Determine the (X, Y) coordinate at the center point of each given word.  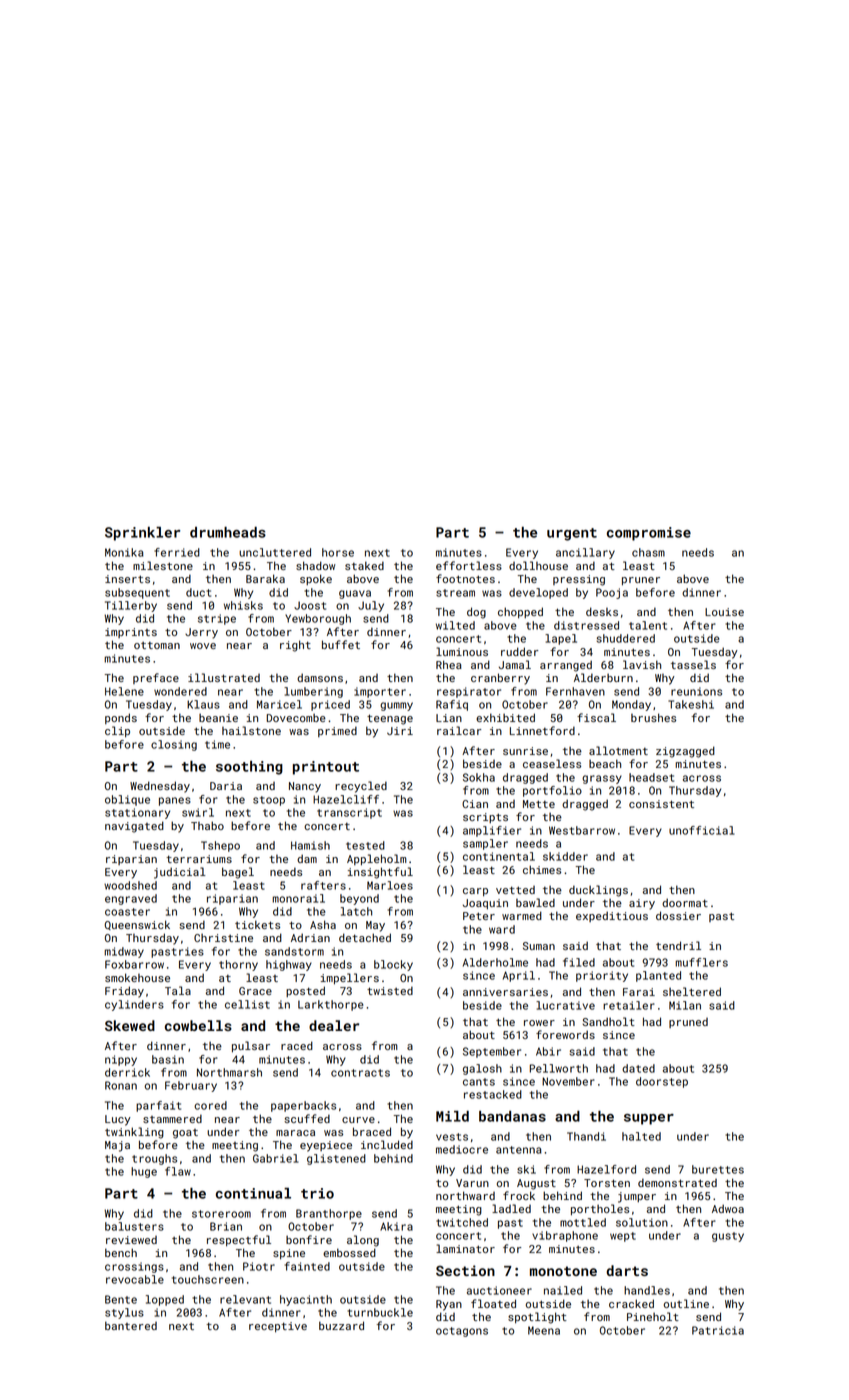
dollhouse (538, 565)
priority (602, 976)
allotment (618, 750)
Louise (724, 612)
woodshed (130, 885)
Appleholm (377, 859)
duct (198, 592)
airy (642, 904)
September (492, 1052)
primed (337, 732)
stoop (269, 801)
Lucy (118, 1120)
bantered (131, 1325)
